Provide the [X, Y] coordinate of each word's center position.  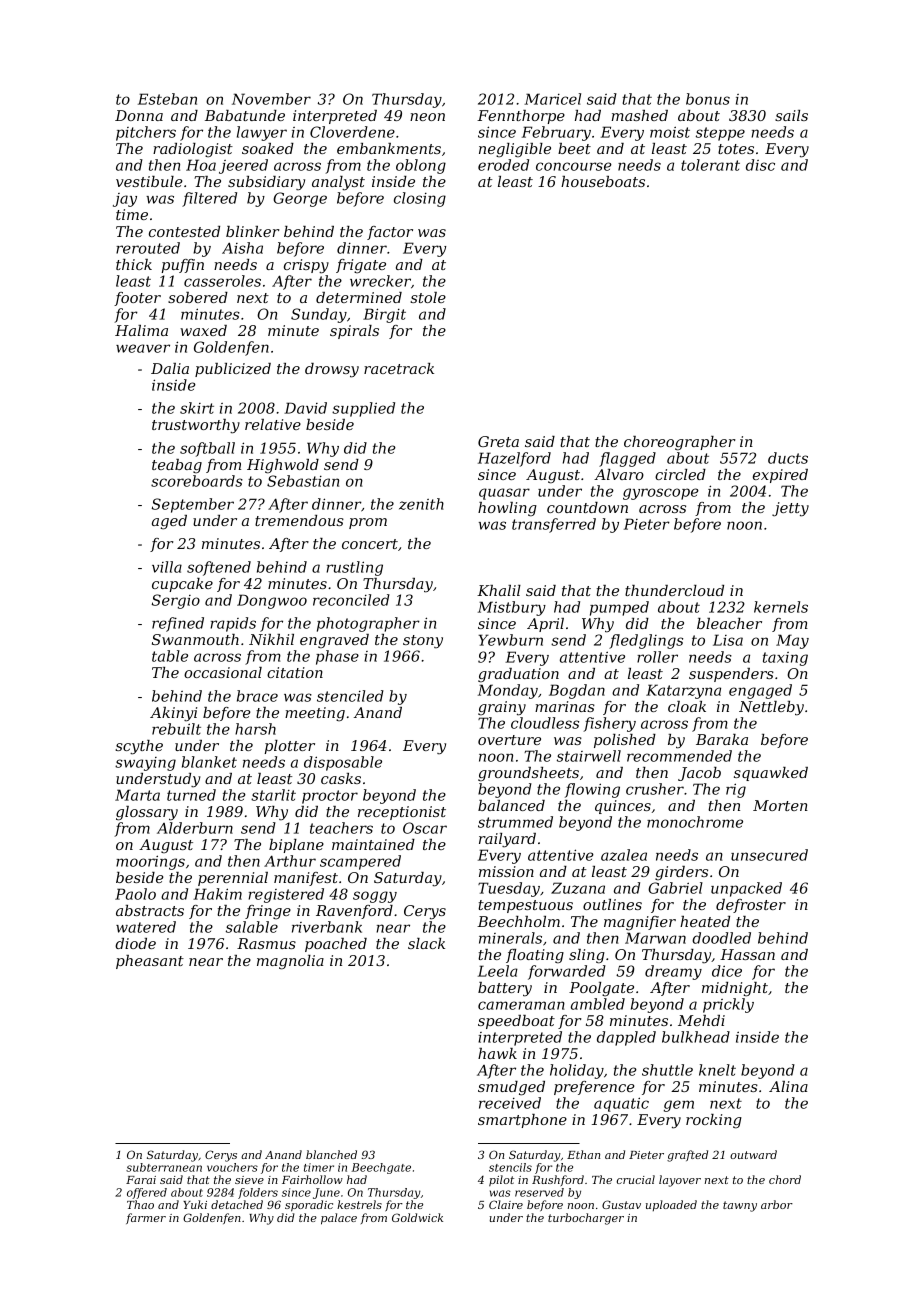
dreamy [673, 972]
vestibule [149, 181]
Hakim [217, 894]
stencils [510, 1167]
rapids [233, 624]
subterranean [164, 1167]
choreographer [679, 443]
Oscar [425, 828]
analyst [338, 183]
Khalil [499, 590]
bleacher [729, 623]
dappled [626, 1038]
